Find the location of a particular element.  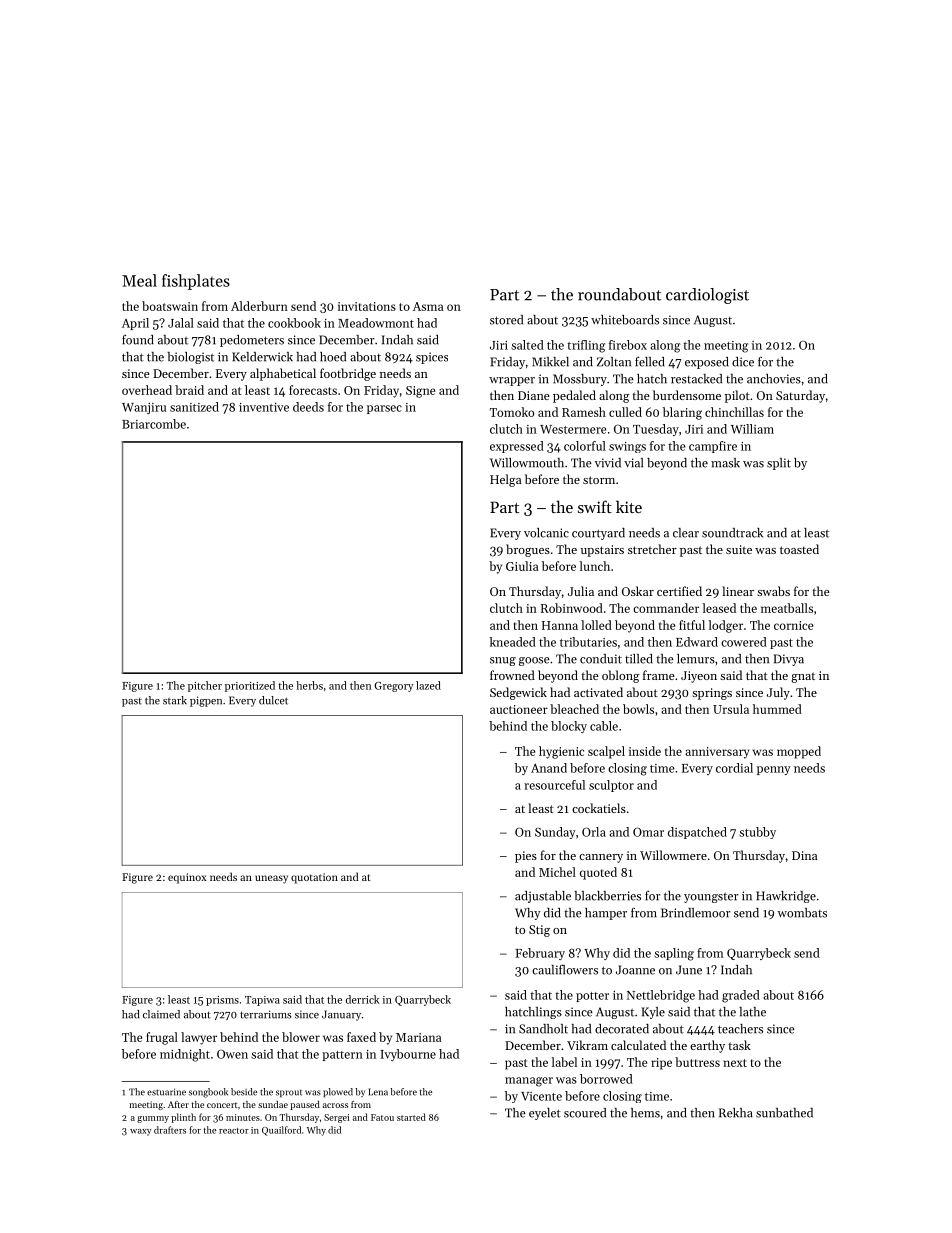

equinox is located at coordinates (187, 878).
